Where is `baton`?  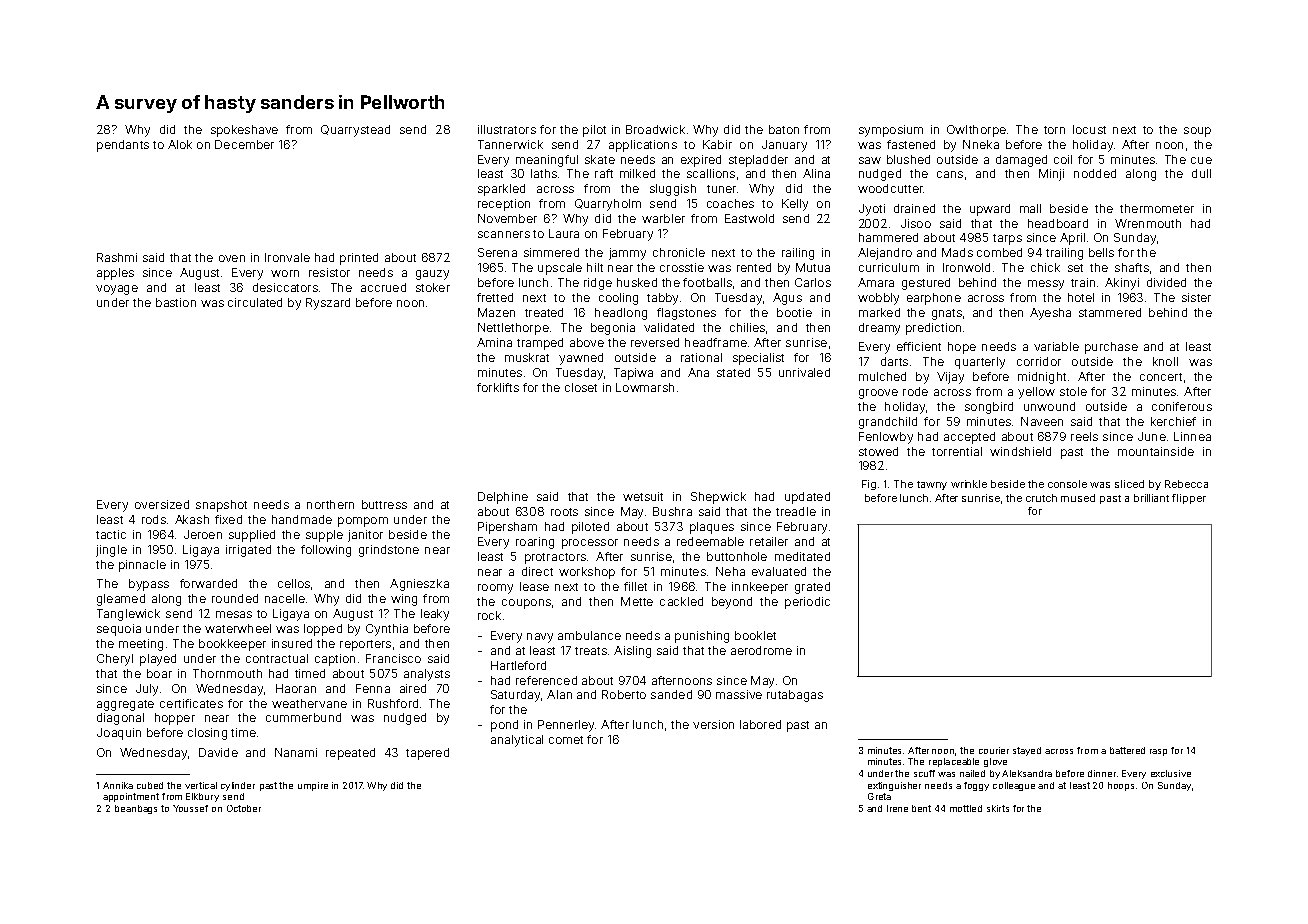
baton is located at coordinates (784, 129).
